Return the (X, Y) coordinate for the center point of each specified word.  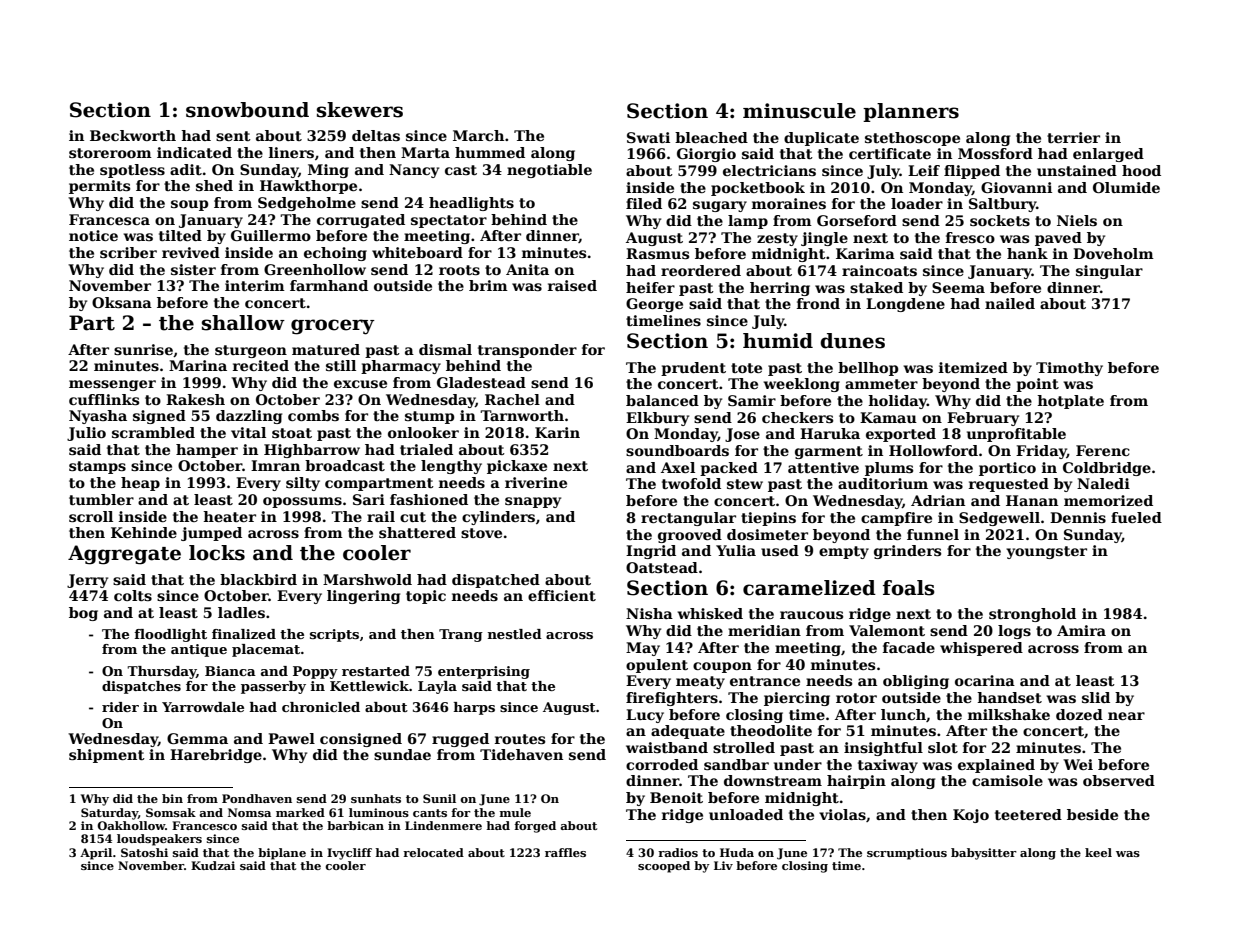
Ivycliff (349, 854)
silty (303, 484)
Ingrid (651, 552)
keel (1098, 852)
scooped (664, 867)
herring (780, 289)
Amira (1081, 630)
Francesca (109, 219)
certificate (890, 153)
